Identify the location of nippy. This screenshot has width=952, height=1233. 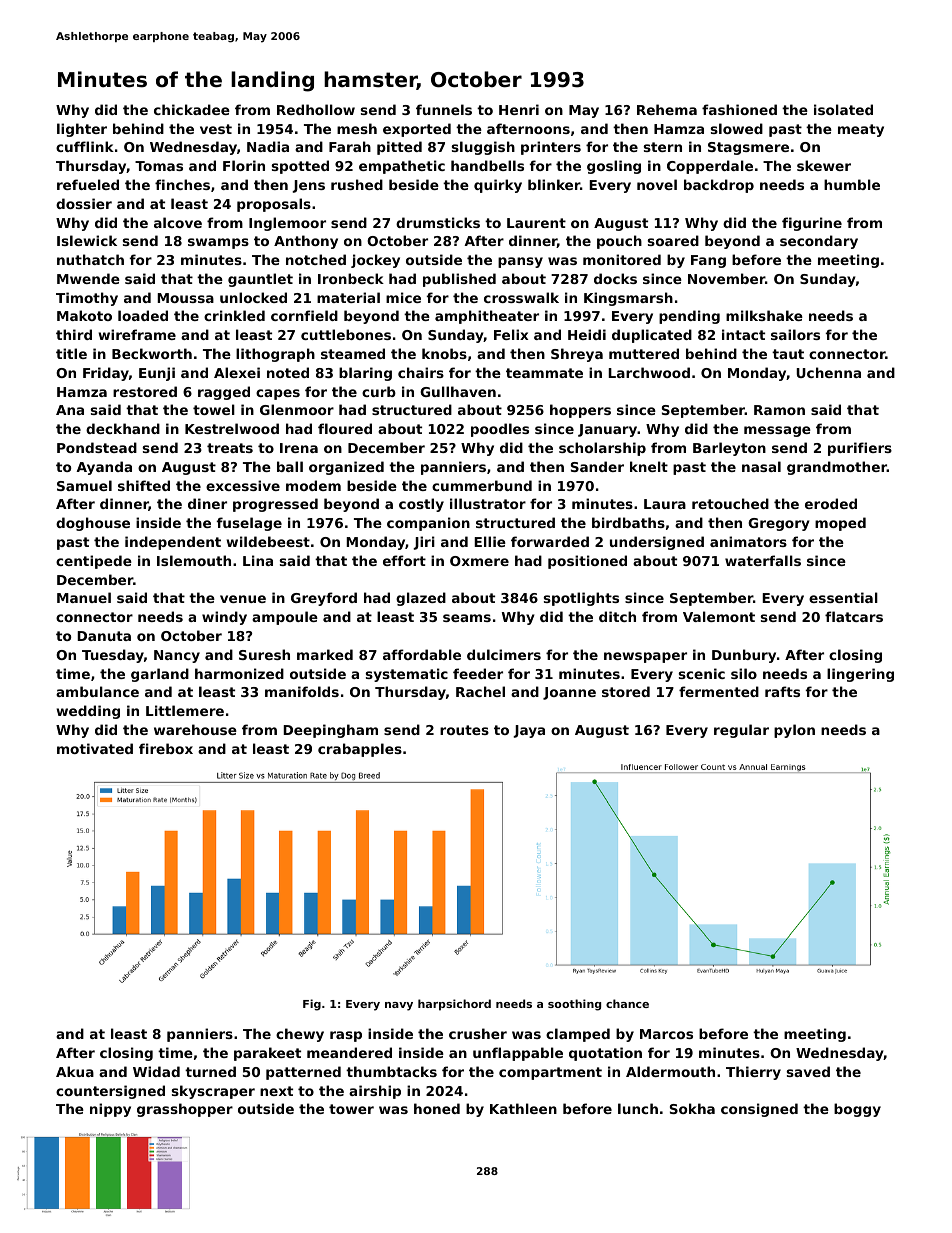
(110, 1110).
